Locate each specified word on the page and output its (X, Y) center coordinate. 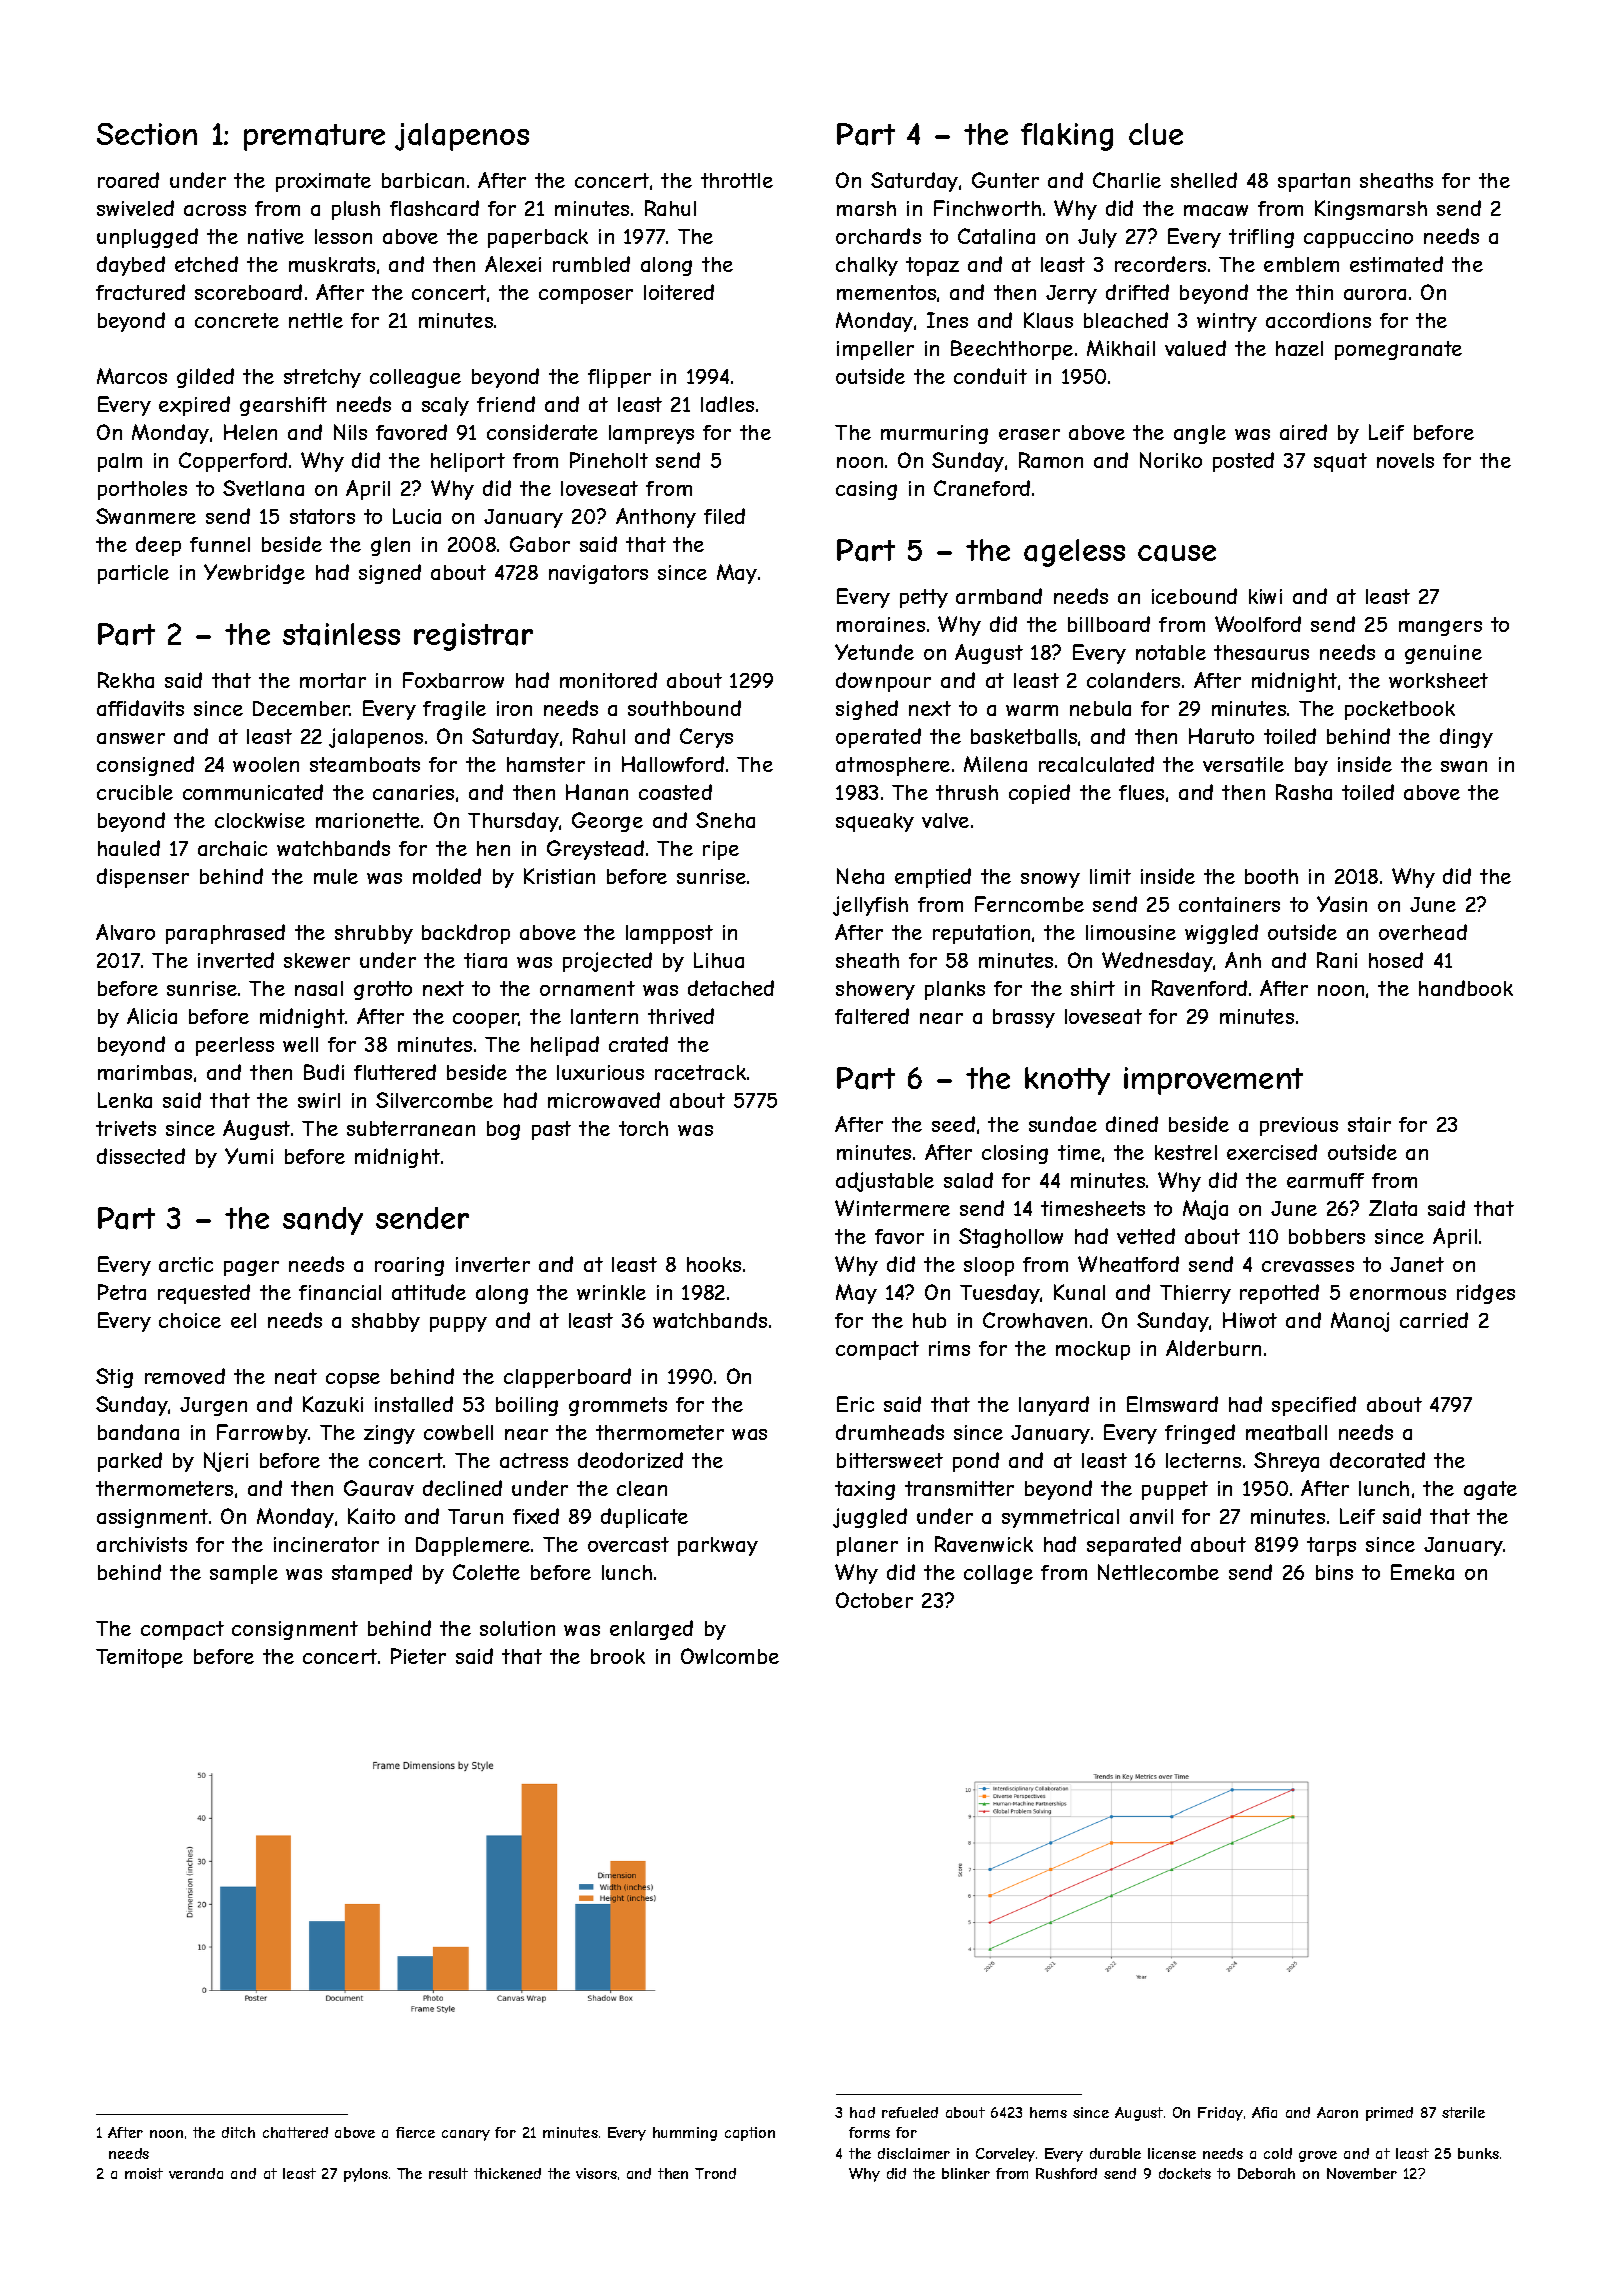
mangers (1440, 628)
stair (1369, 1124)
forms (869, 2132)
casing (866, 490)
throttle (737, 180)
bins (1334, 1572)
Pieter (418, 1656)
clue (1156, 134)
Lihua (719, 960)
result (448, 2173)
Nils (350, 432)
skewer (317, 960)
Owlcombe (730, 1656)
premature (314, 137)
